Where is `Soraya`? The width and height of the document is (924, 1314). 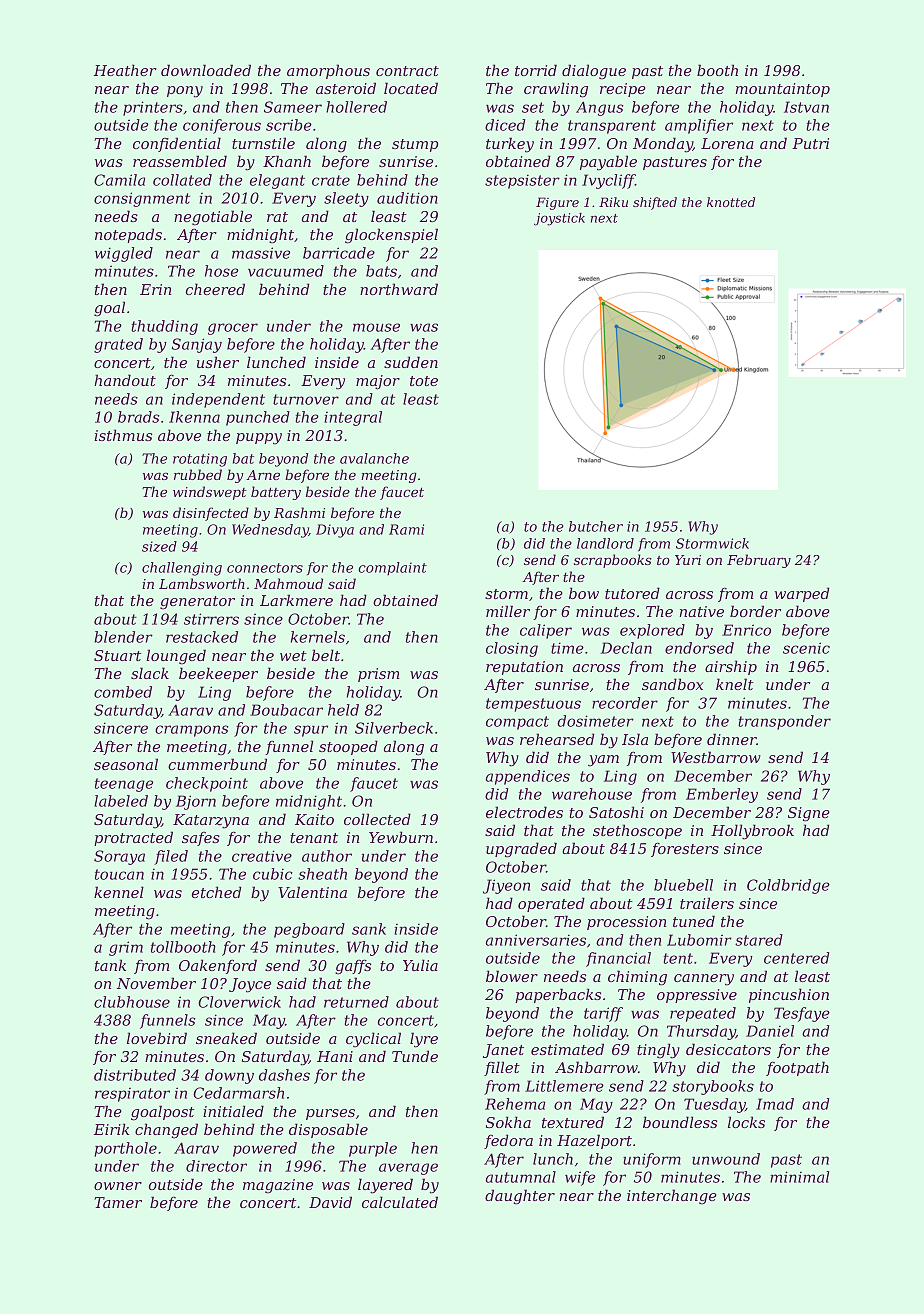 Soraya is located at coordinates (119, 857).
